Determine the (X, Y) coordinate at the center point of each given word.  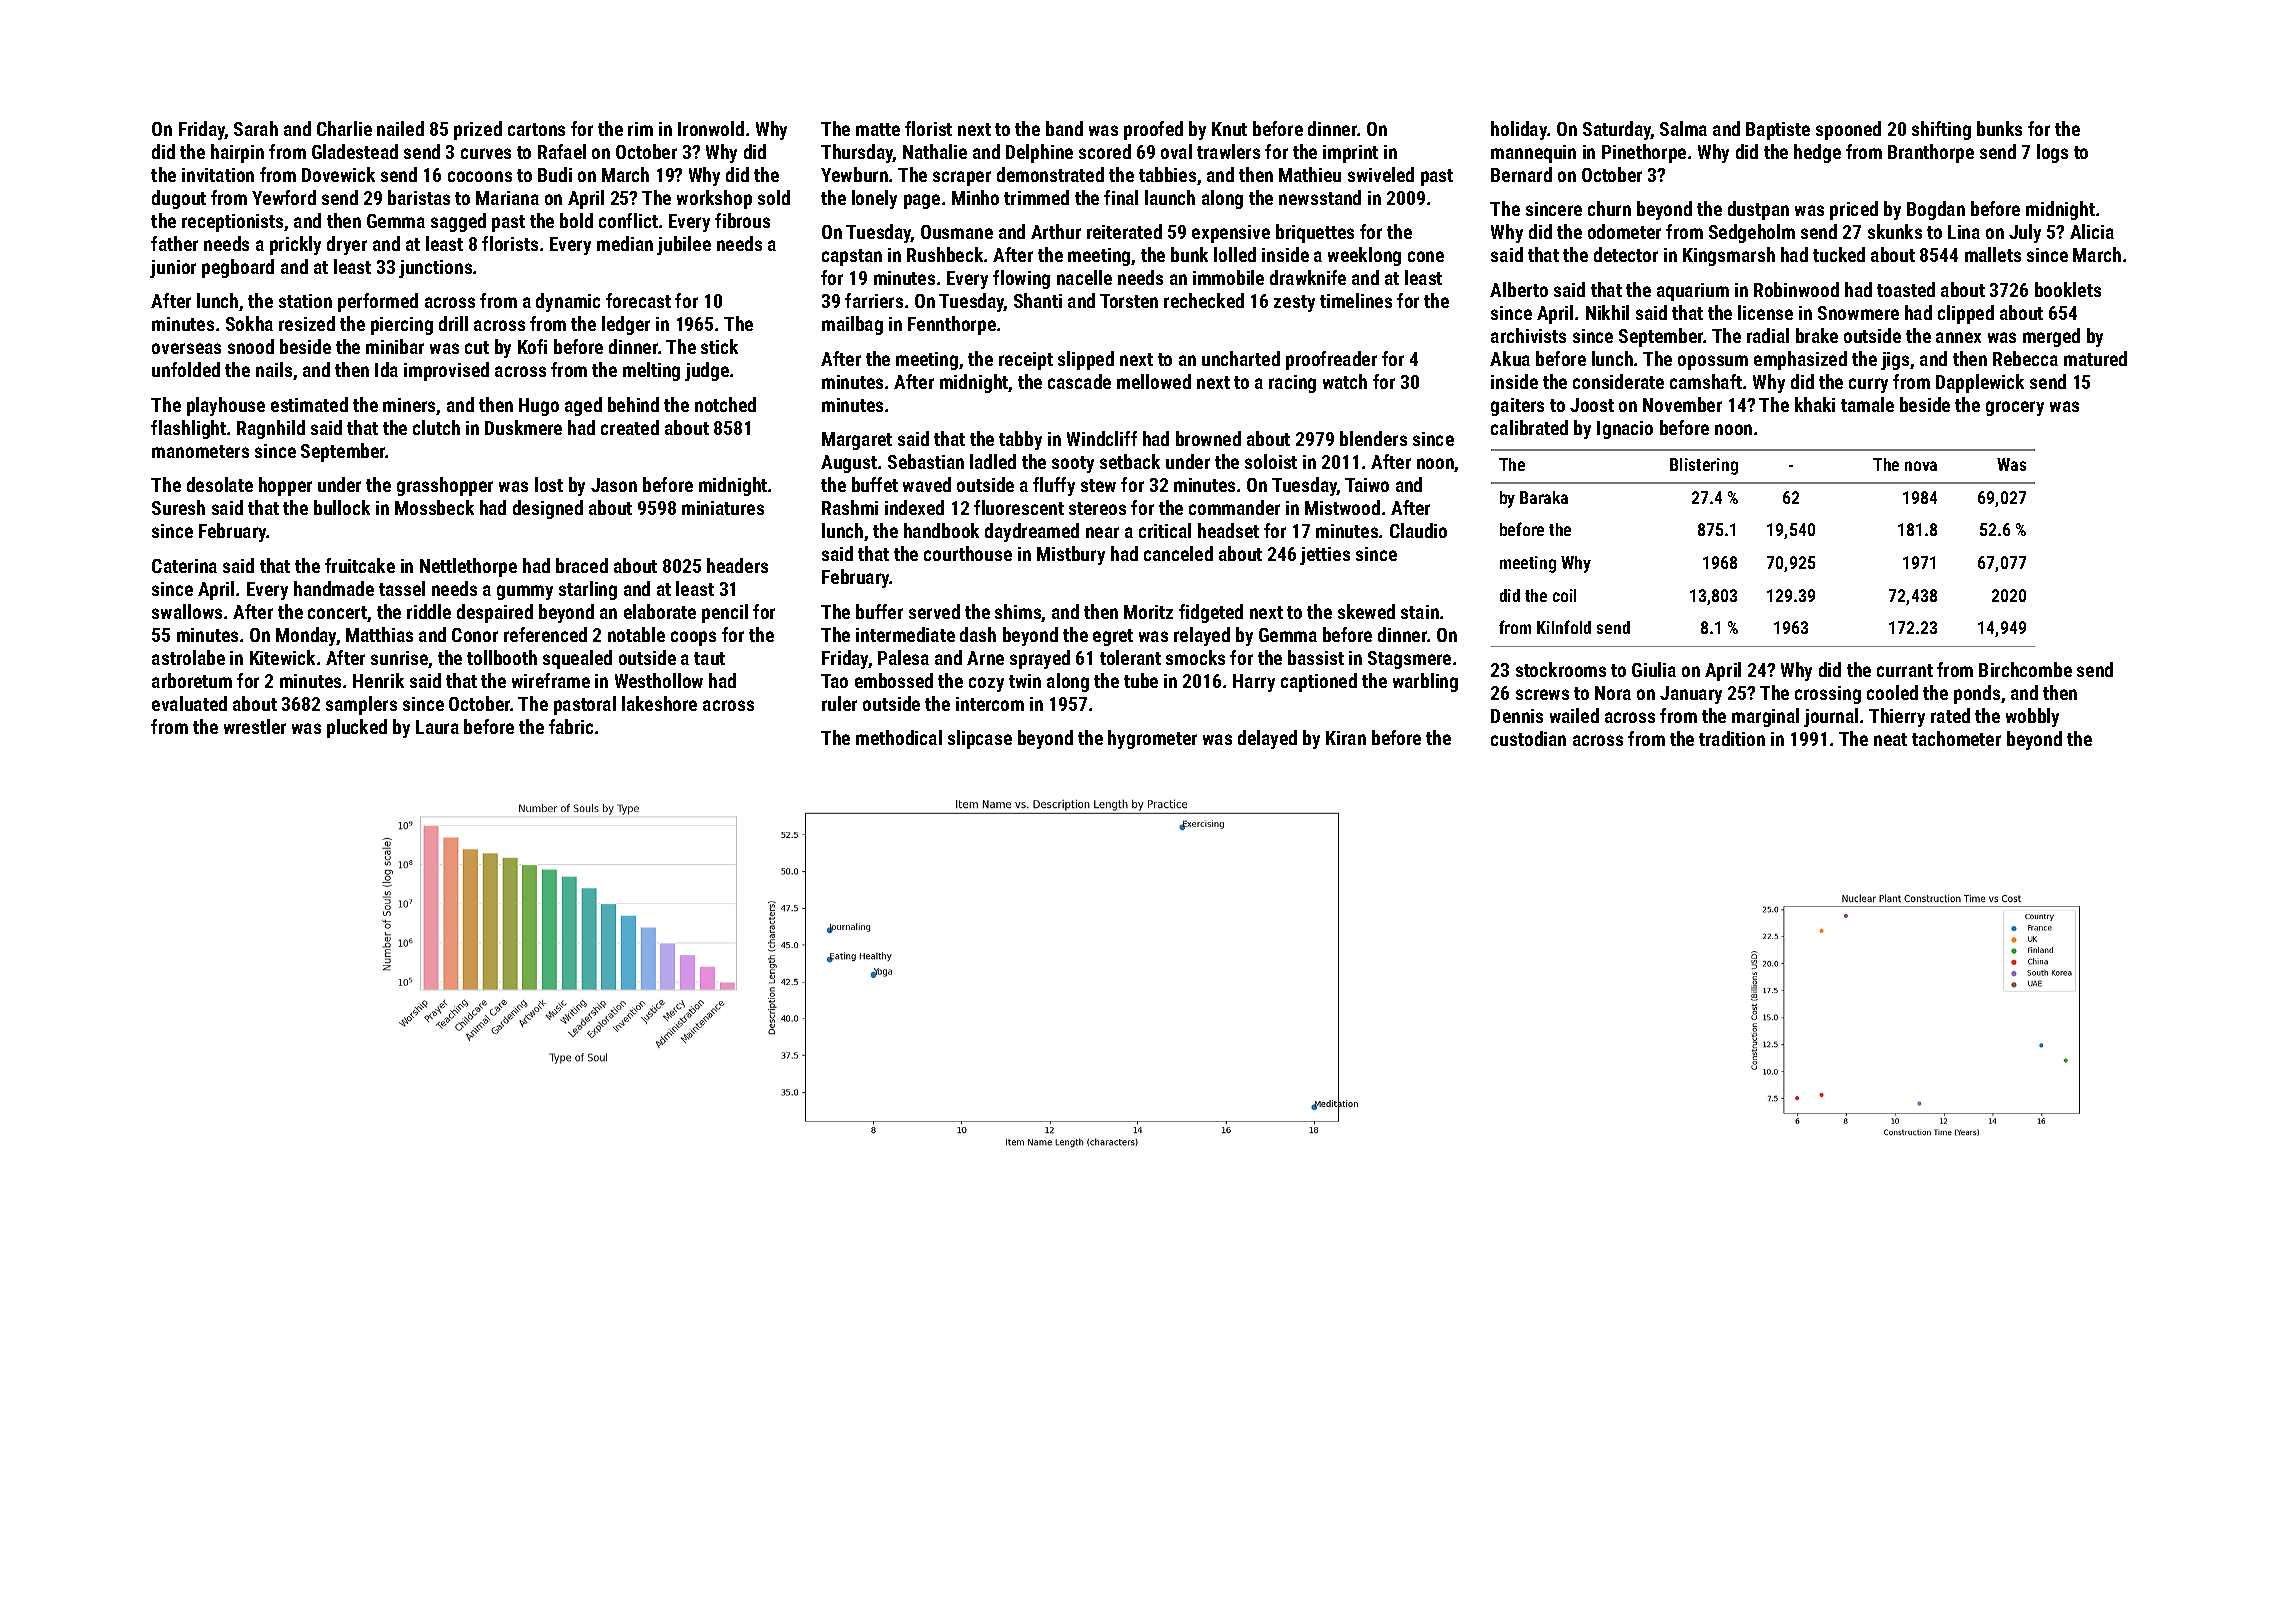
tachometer (1956, 738)
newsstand (1320, 197)
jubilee (684, 245)
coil (1564, 595)
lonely (874, 199)
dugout (179, 199)
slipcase (980, 739)
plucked (357, 728)
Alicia (2092, 231)
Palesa (903, 657)
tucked (1839, 254)
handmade (334, 588)
